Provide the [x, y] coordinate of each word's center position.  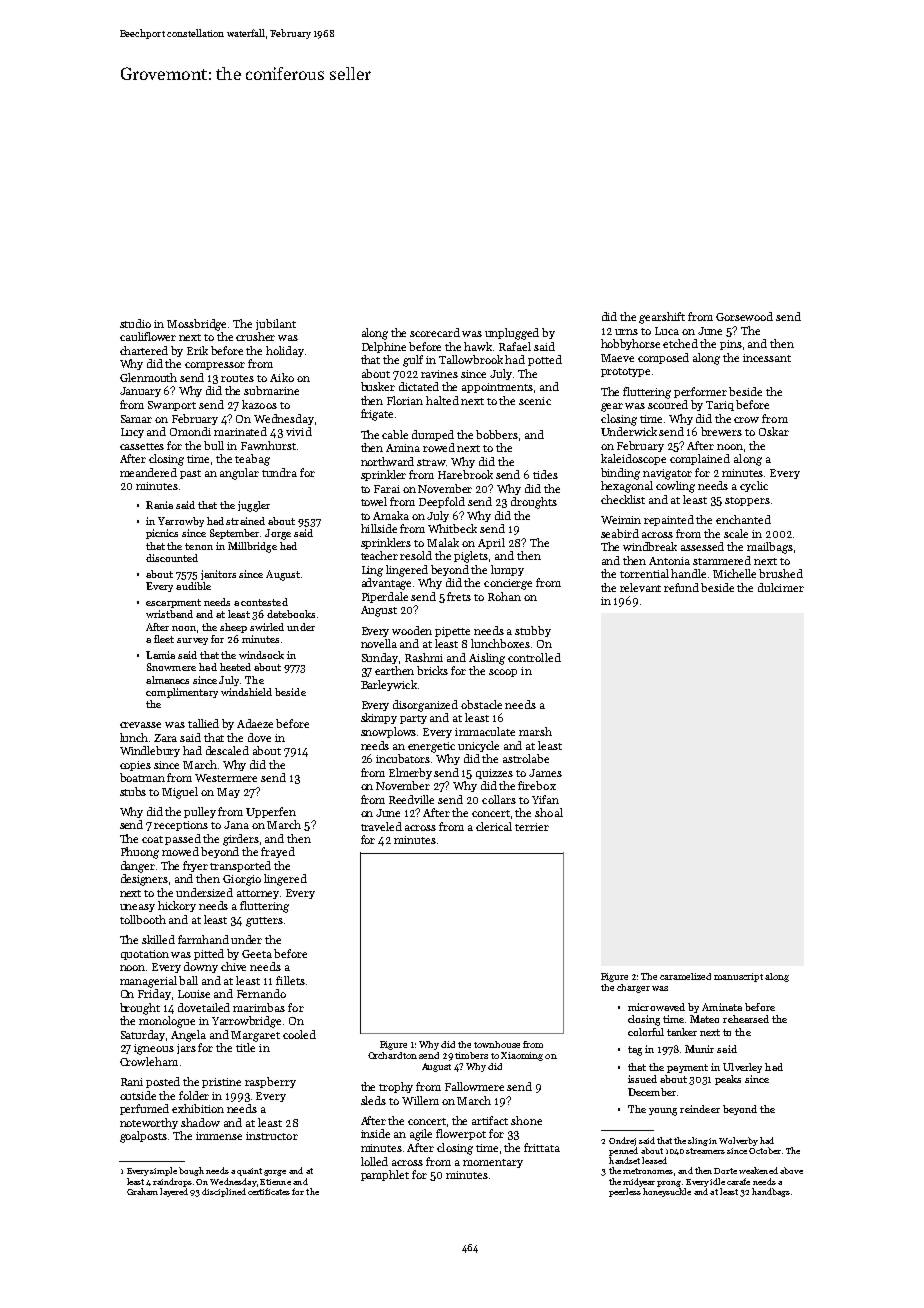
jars [186, 1049]
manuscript [738, 977]
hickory [177, 906]
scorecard [435, 332]
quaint [249, 1172]
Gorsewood [744, 316]
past [190, 474]
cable [395, 434]
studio [135, 323]
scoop [503, 673]
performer [700, 392]
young [663, 1112]
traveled [381, 826]
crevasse [140, 725]
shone [526, 1120]
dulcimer [781, 587]
